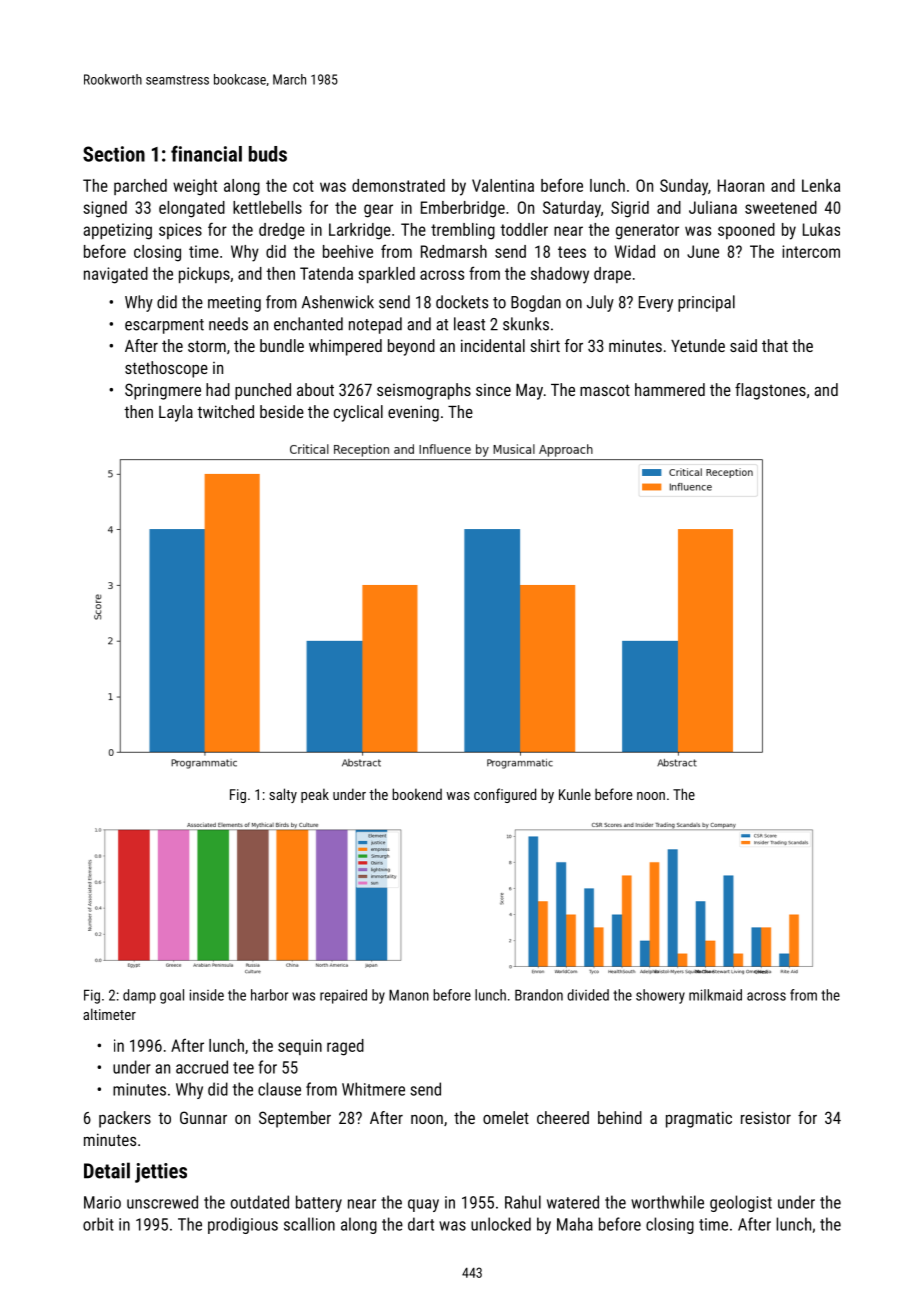 The image size is (924, 1314). I want to click on salty, so click(283, 795).
